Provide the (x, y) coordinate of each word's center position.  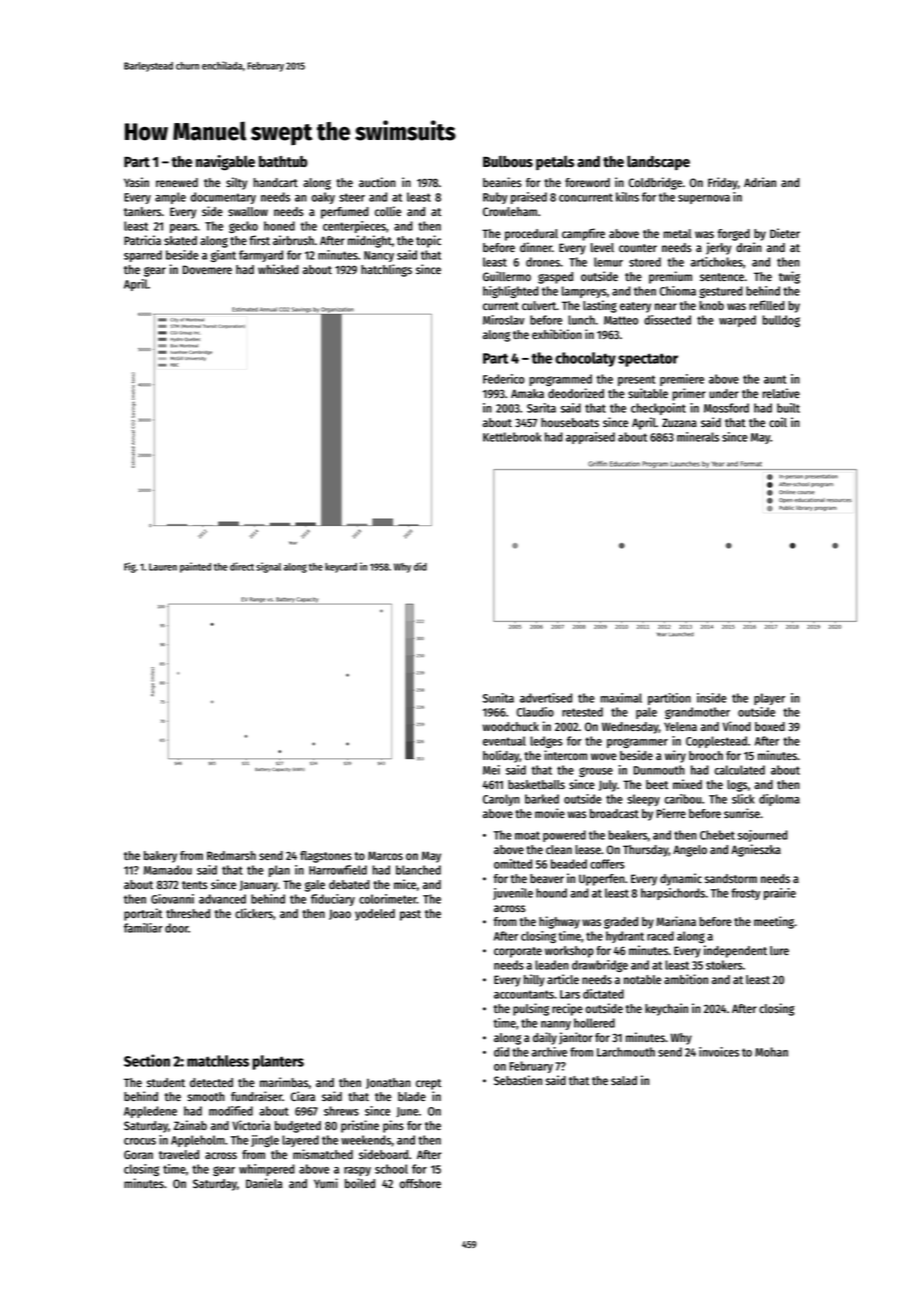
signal (268, 567)
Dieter (785, 233)
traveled (179, 1154)
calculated (740, 770)
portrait (143, 914)
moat (527, 835)
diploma (779, 800)
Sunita (498, 698)
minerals (698, 437)
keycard (341, 568)
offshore (420, 1183)
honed (279, 226)
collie (388, 211)
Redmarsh (231, 855)
